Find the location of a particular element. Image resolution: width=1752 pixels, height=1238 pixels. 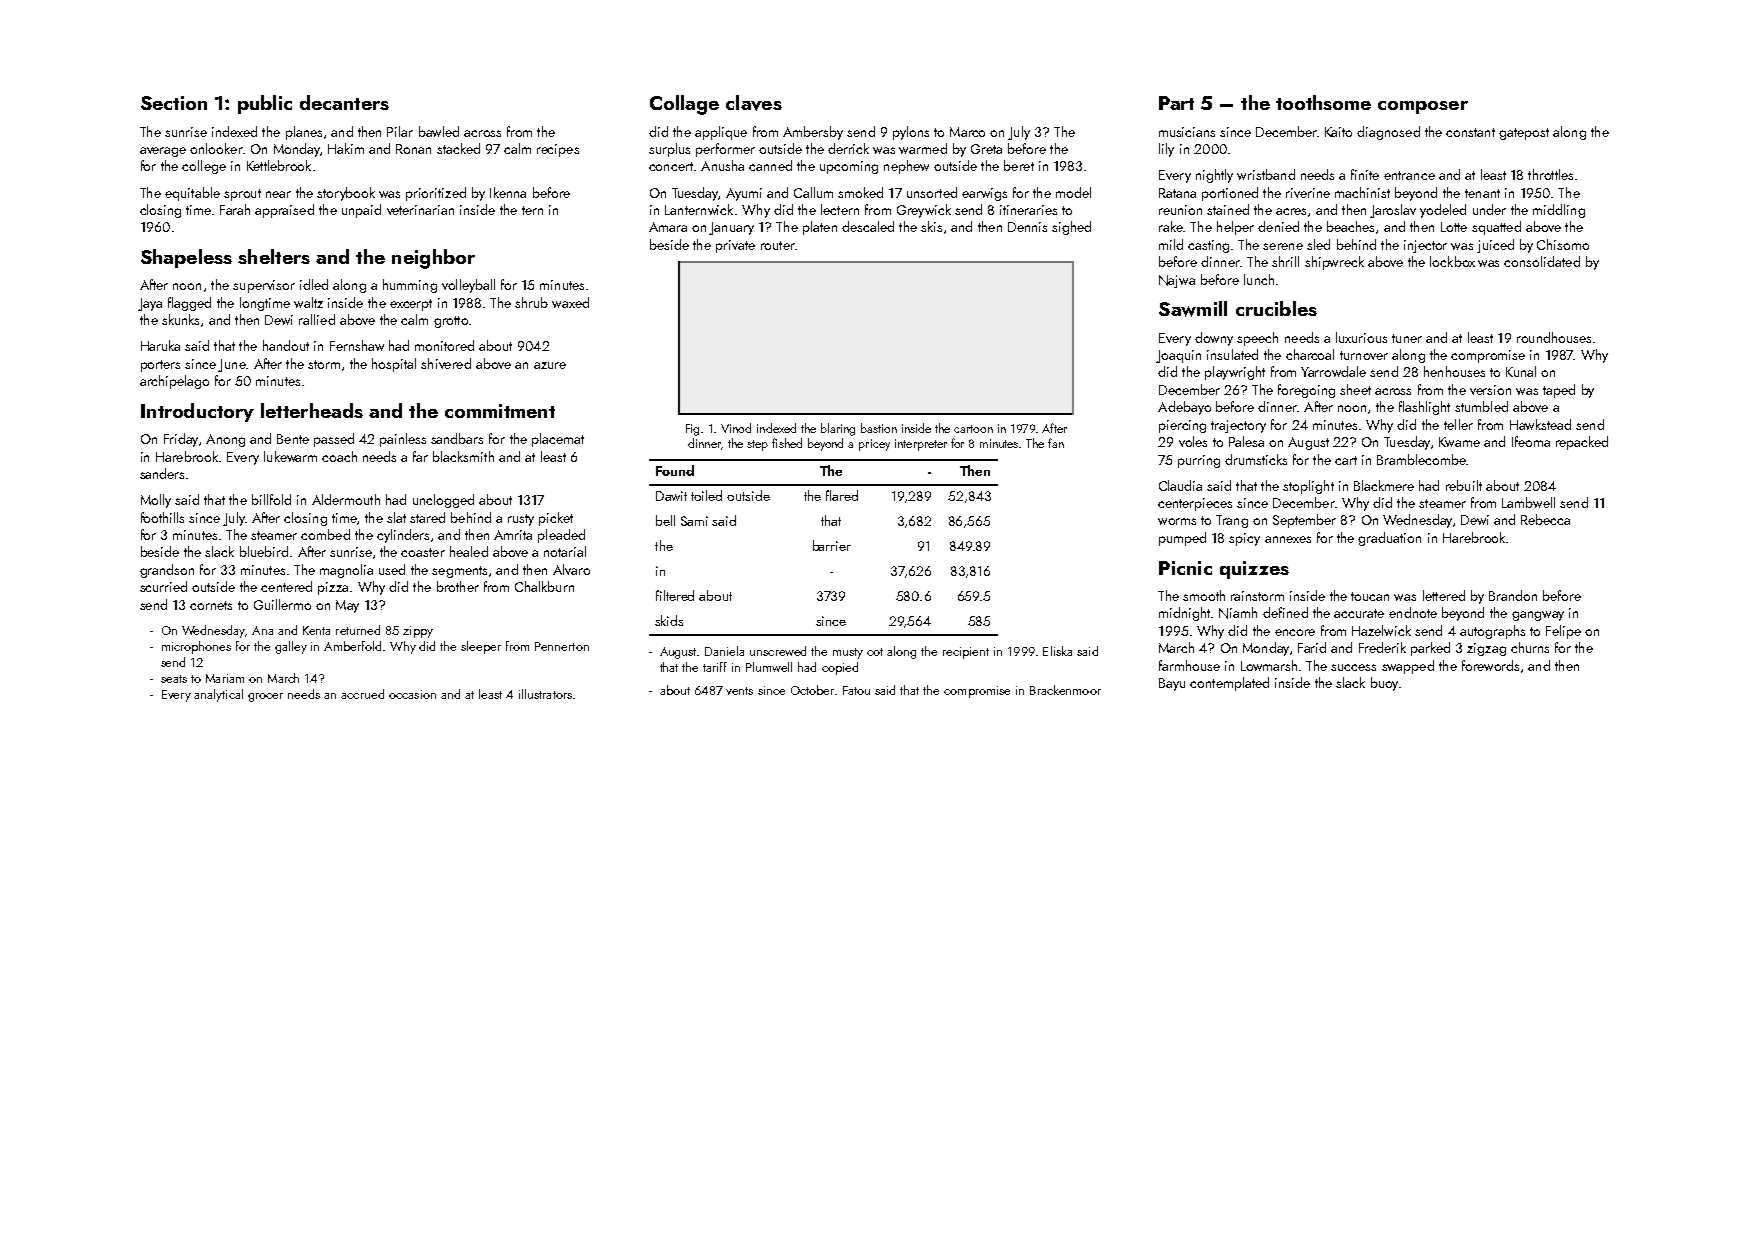

painless is located at coordinates (403, 440).
